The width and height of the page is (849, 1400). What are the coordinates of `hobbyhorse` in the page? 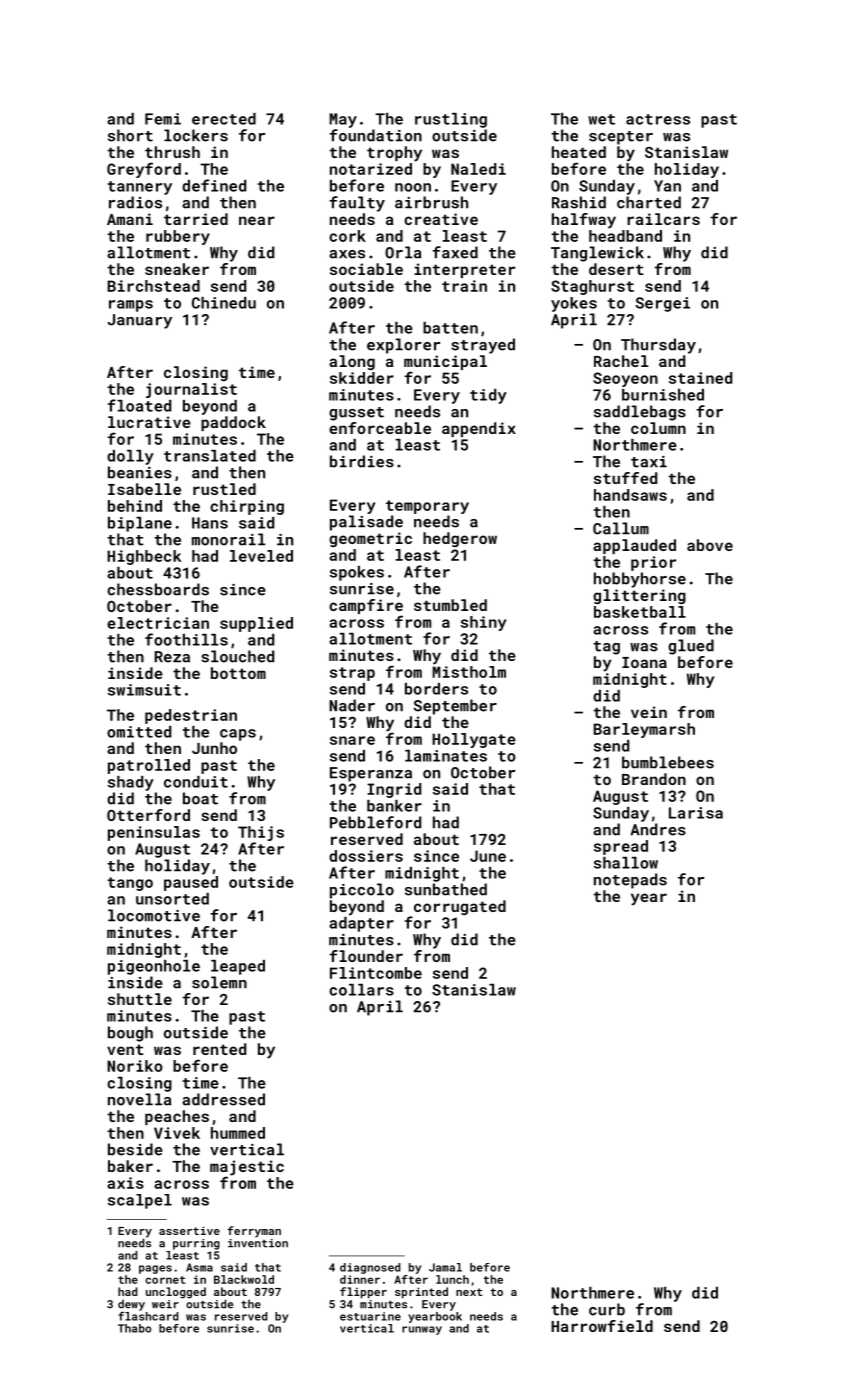 It's located at (640, 580).
